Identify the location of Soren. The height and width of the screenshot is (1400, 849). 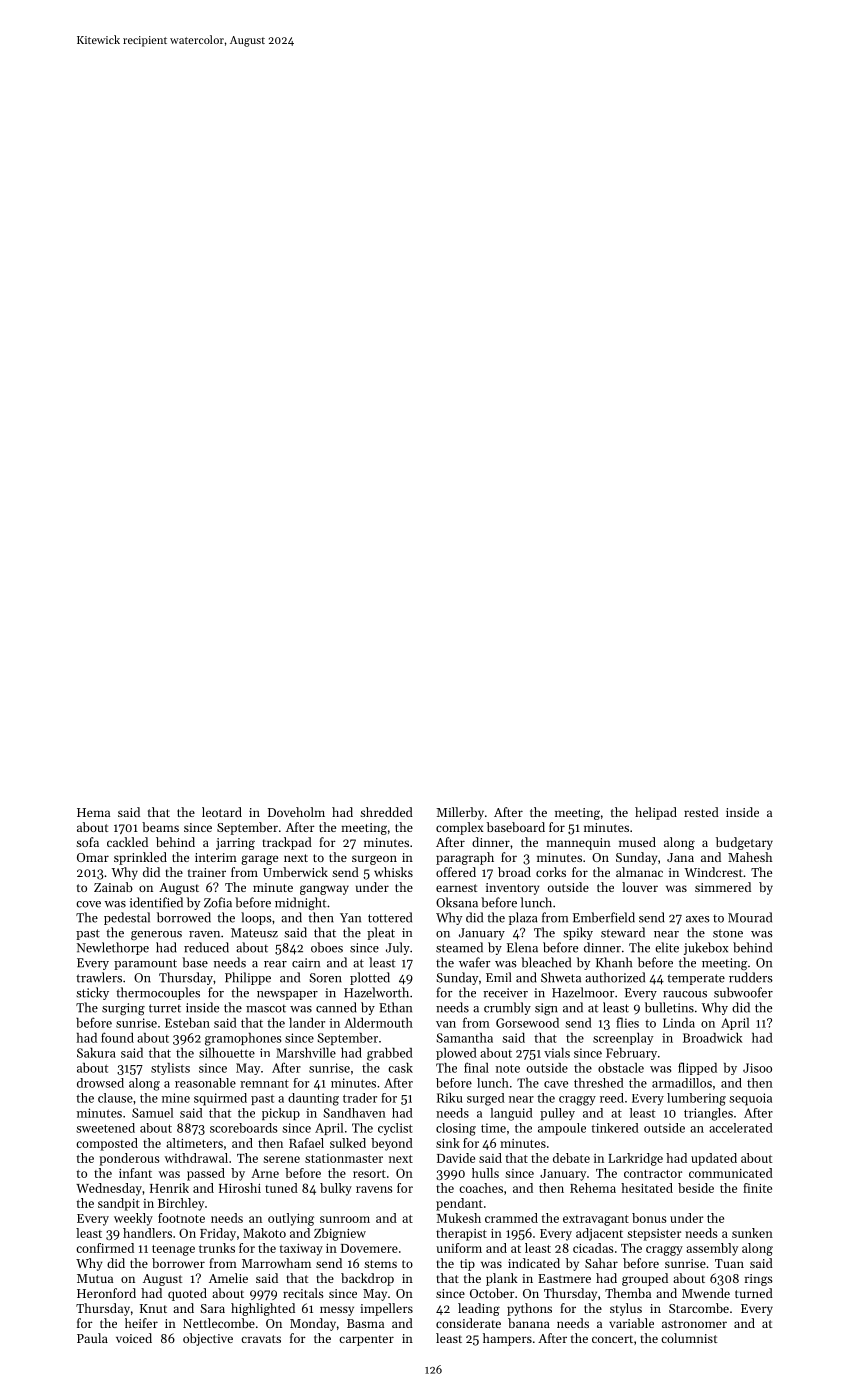
(325, 978).
